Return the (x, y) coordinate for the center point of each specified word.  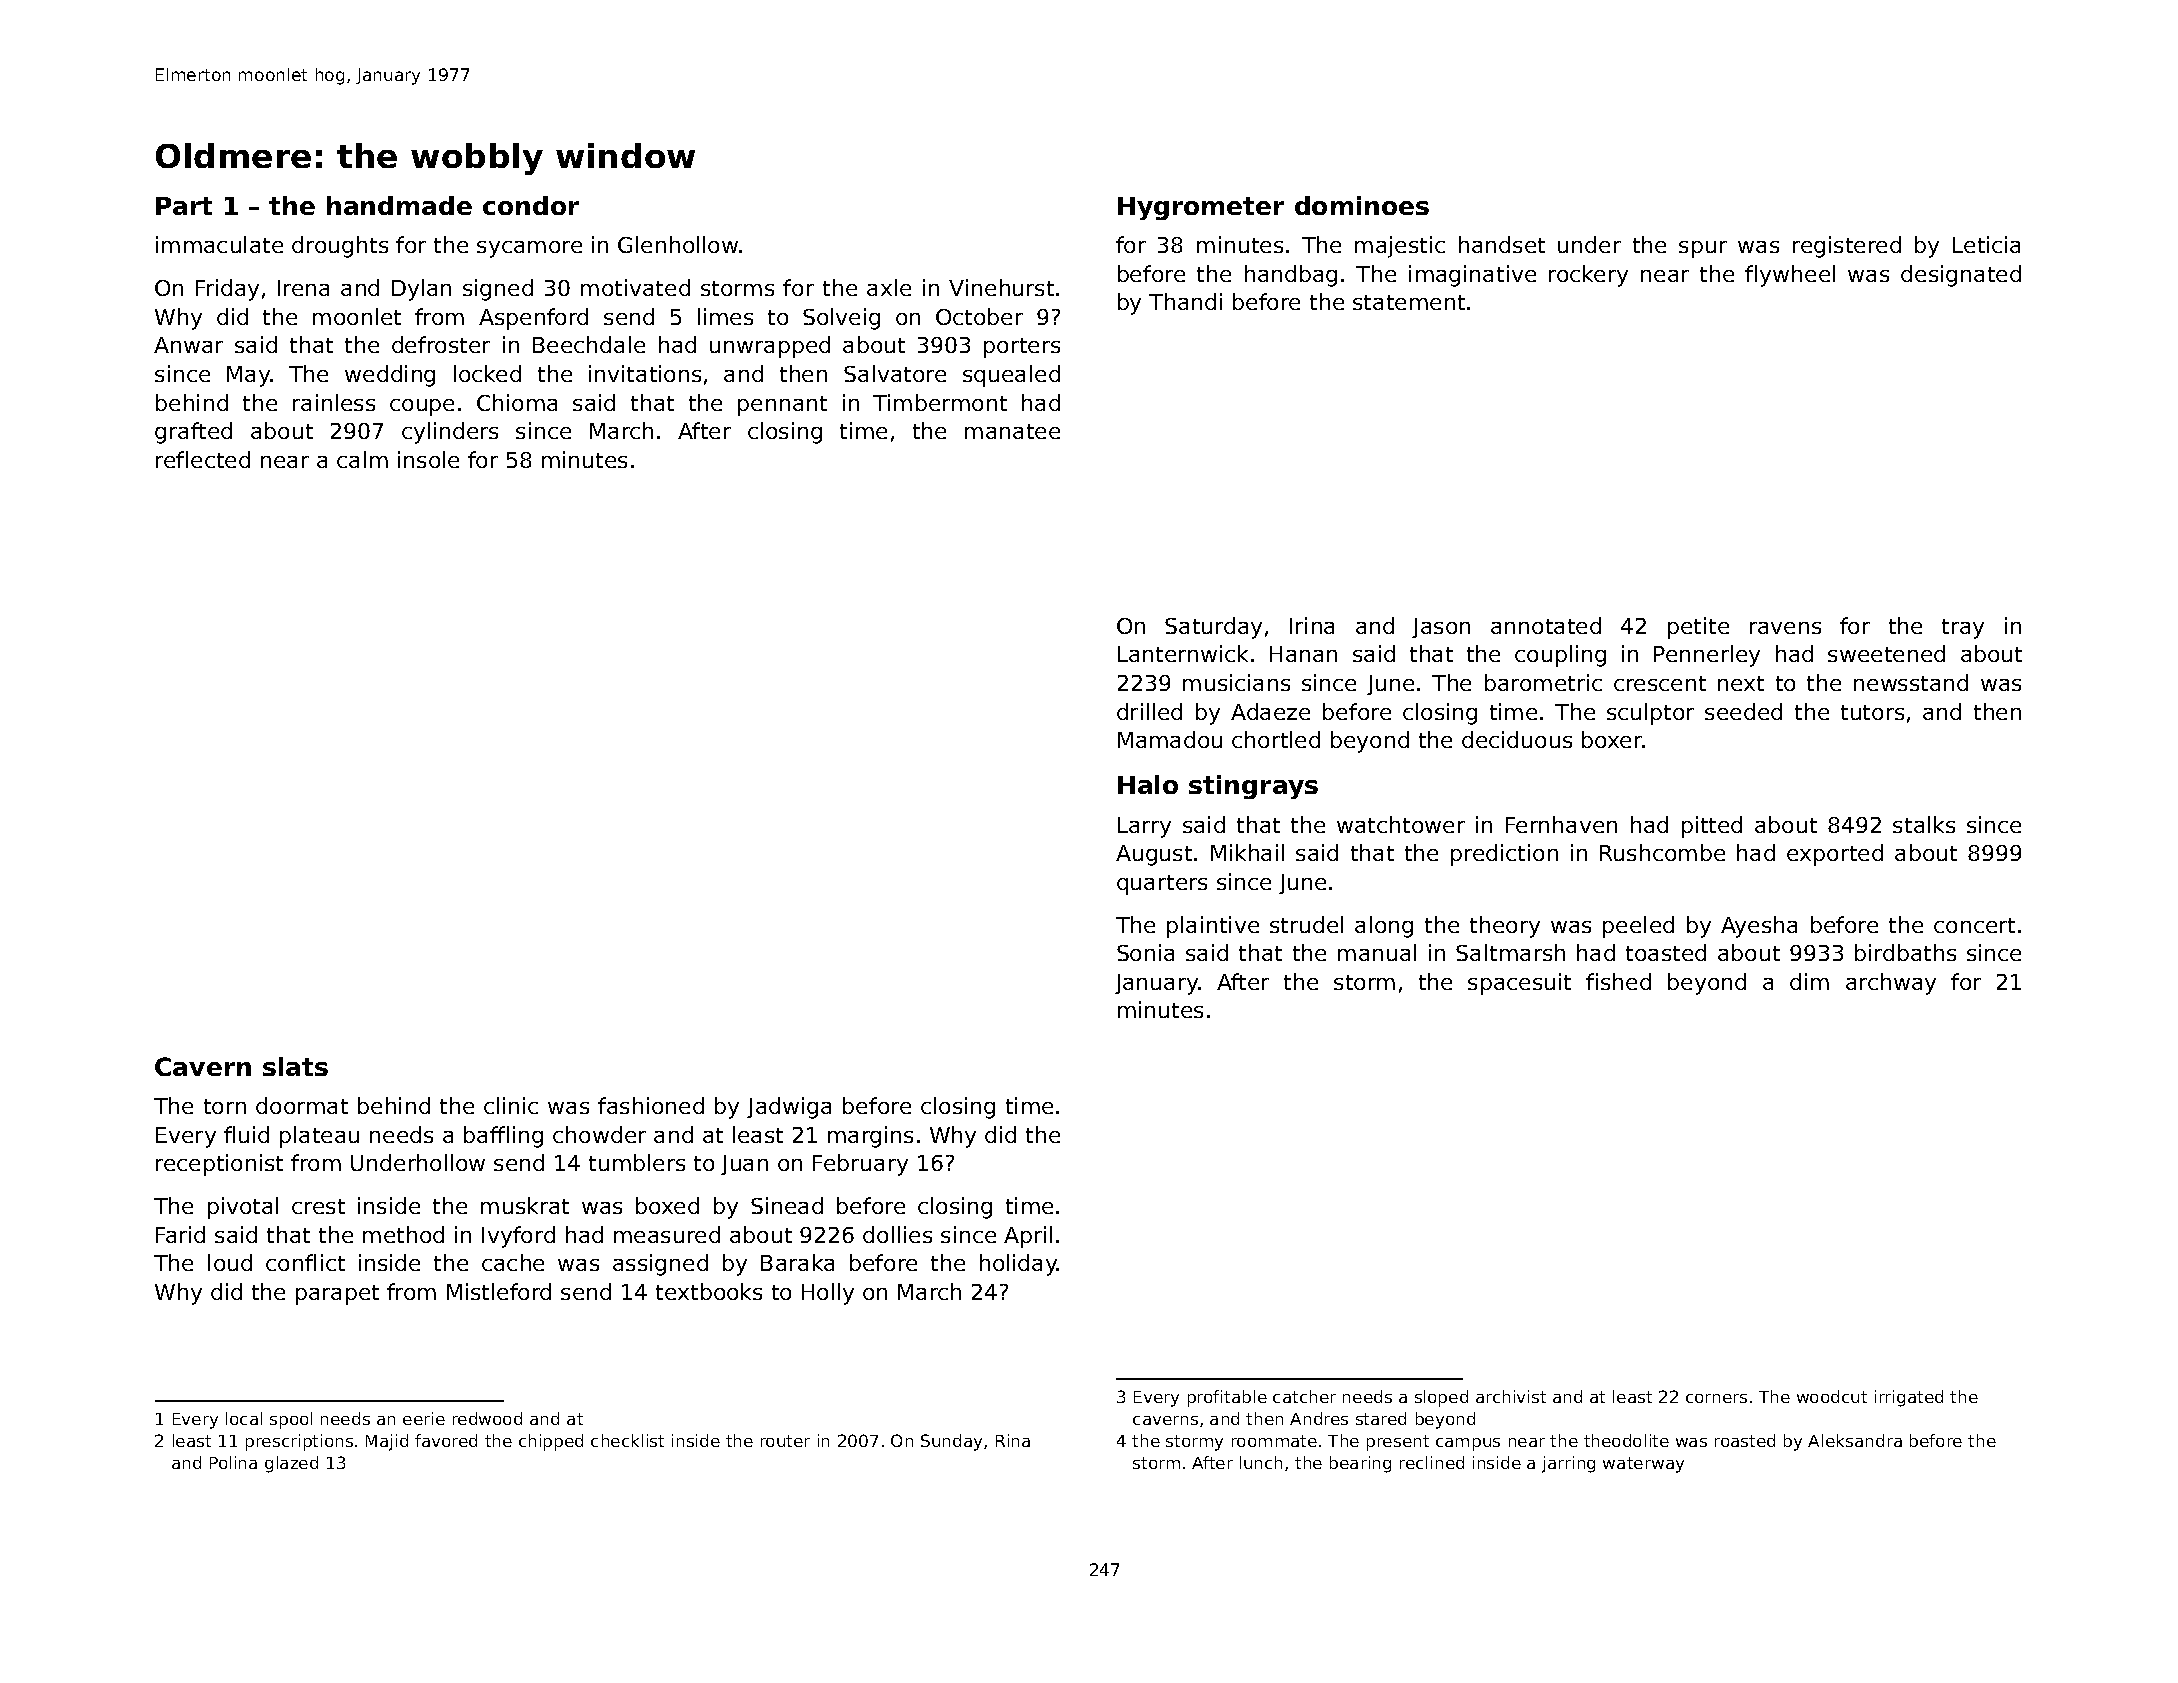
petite (1698, 628)
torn (225, 1106)
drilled (1149, 711)
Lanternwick (1183, 653)
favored (446, 1440)
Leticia (1986, 244)
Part (184, 206)
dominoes (1362, 205)
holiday (1018, 1265)
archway (1891, 984)
